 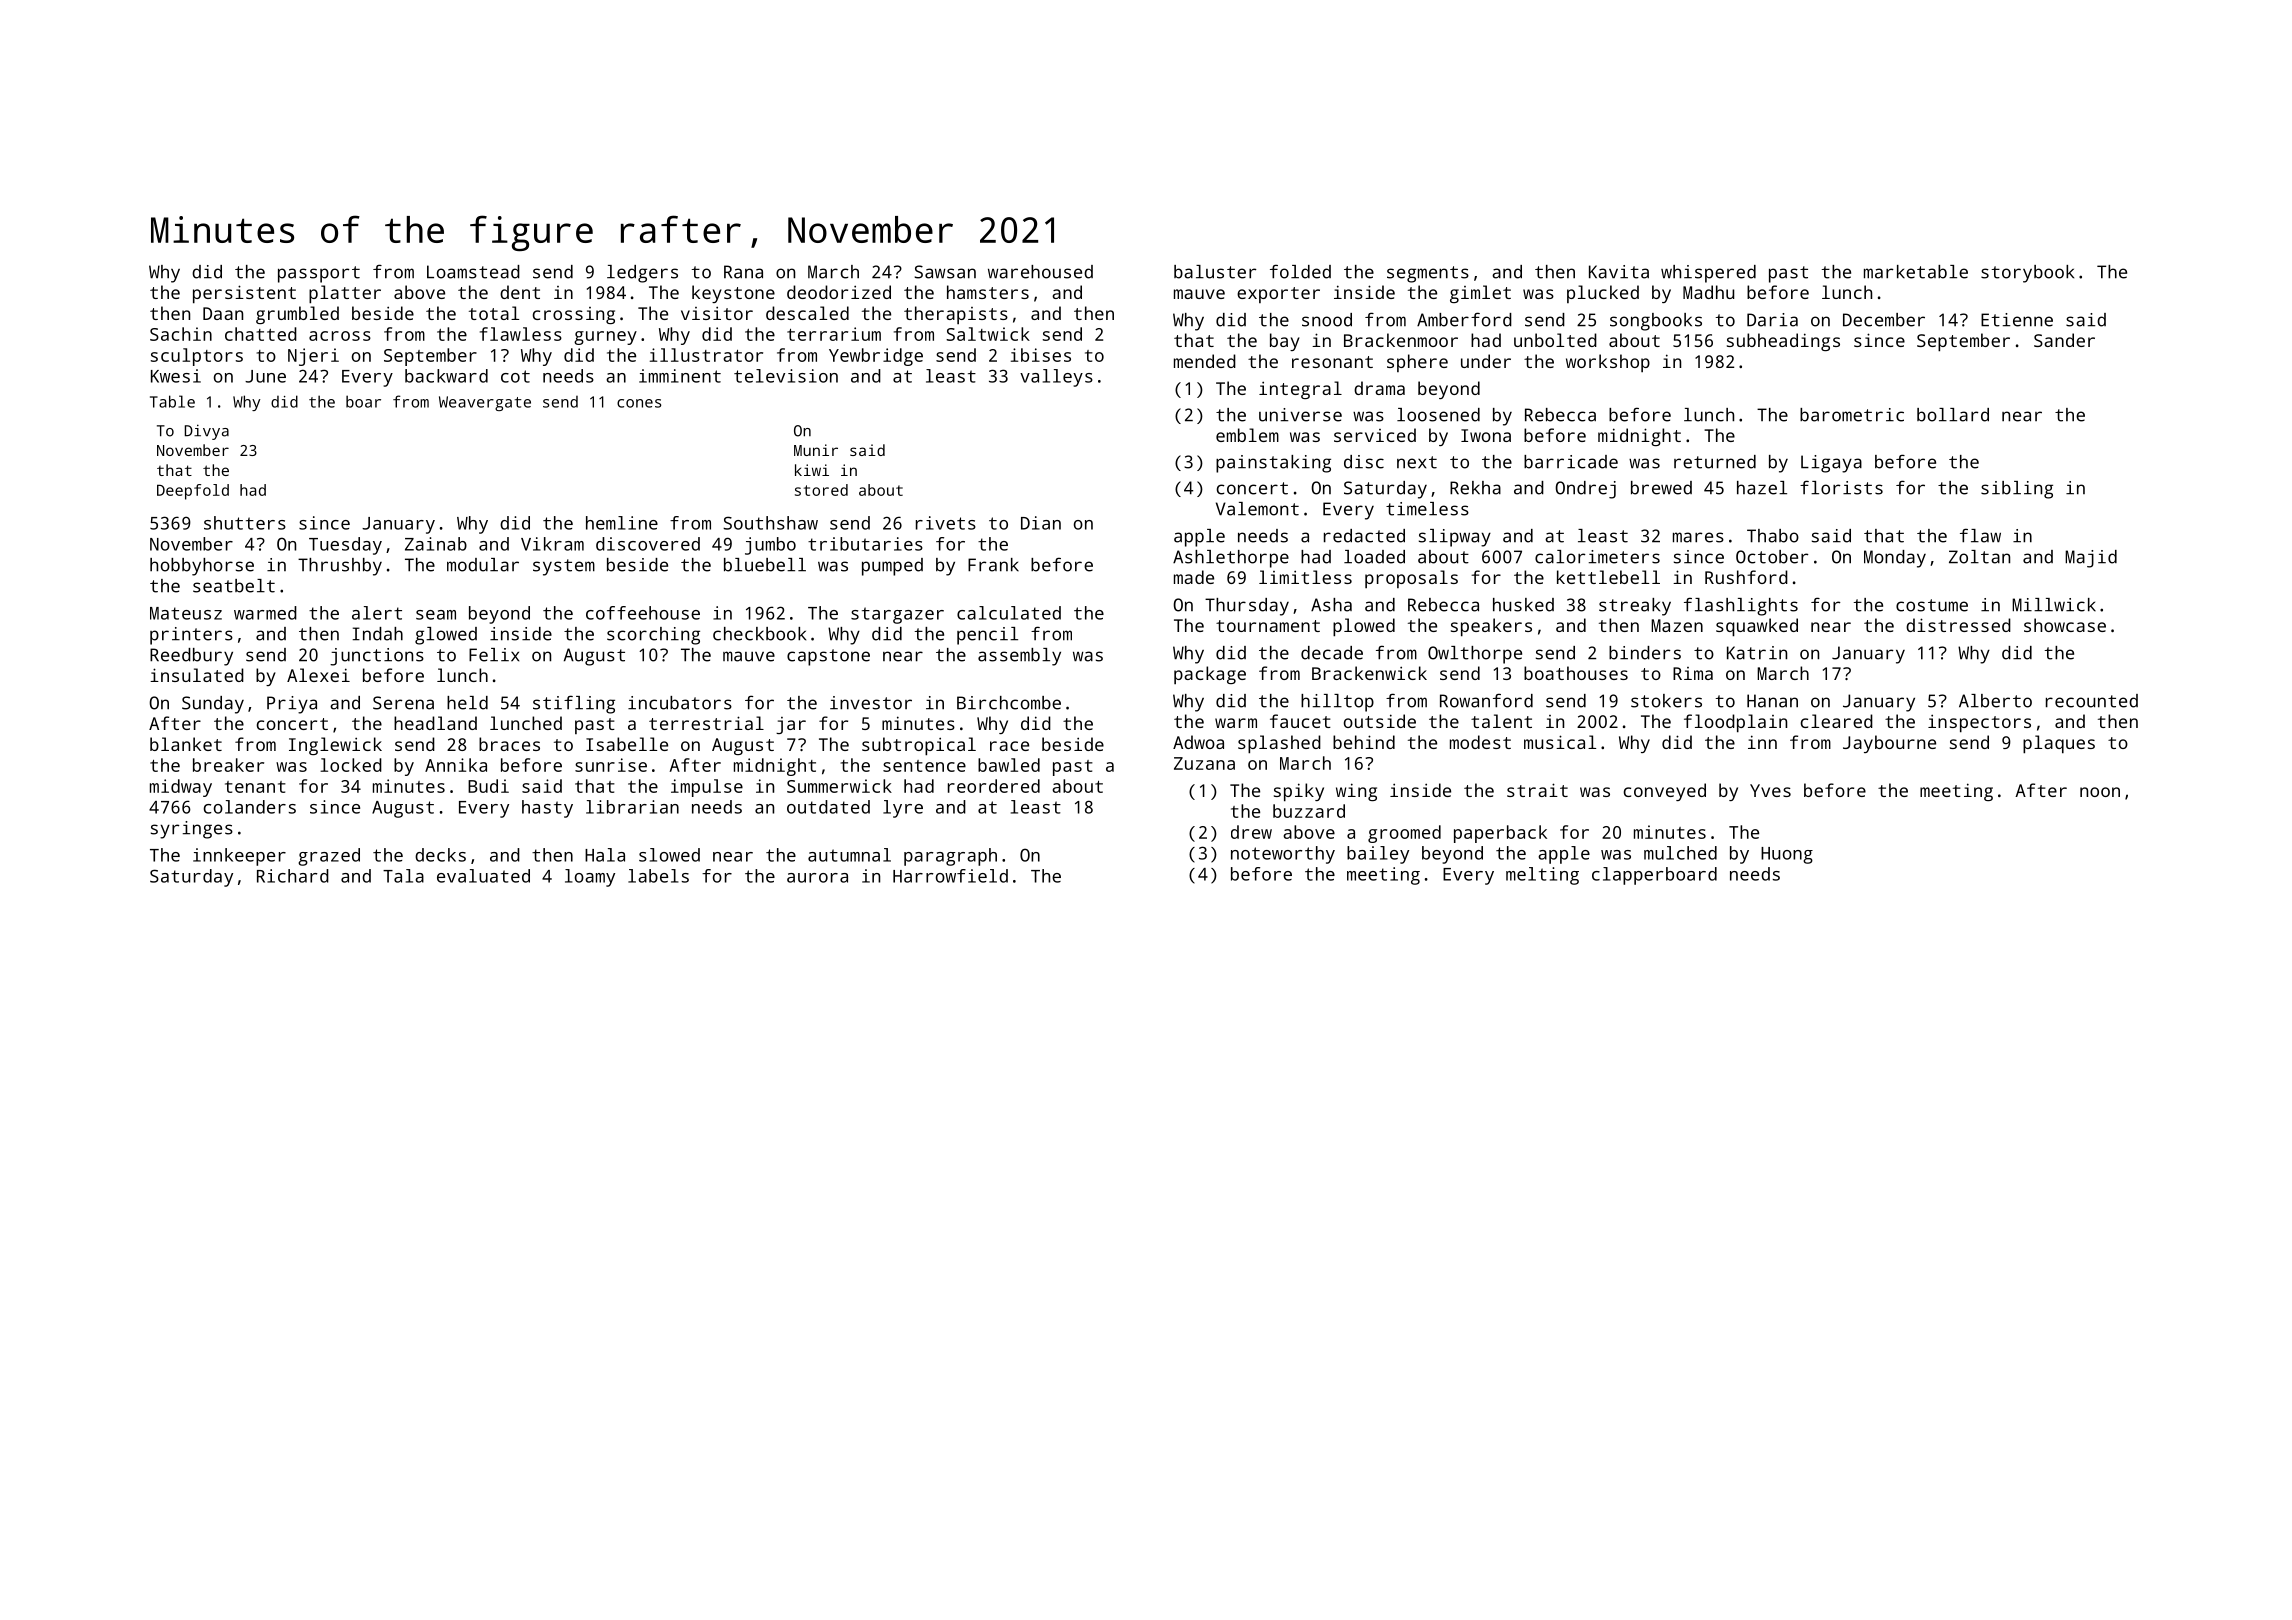 What do you see at coordinates (1995, 701) in the document?
I see `Alberto` at bounding box center [1995, 701].
